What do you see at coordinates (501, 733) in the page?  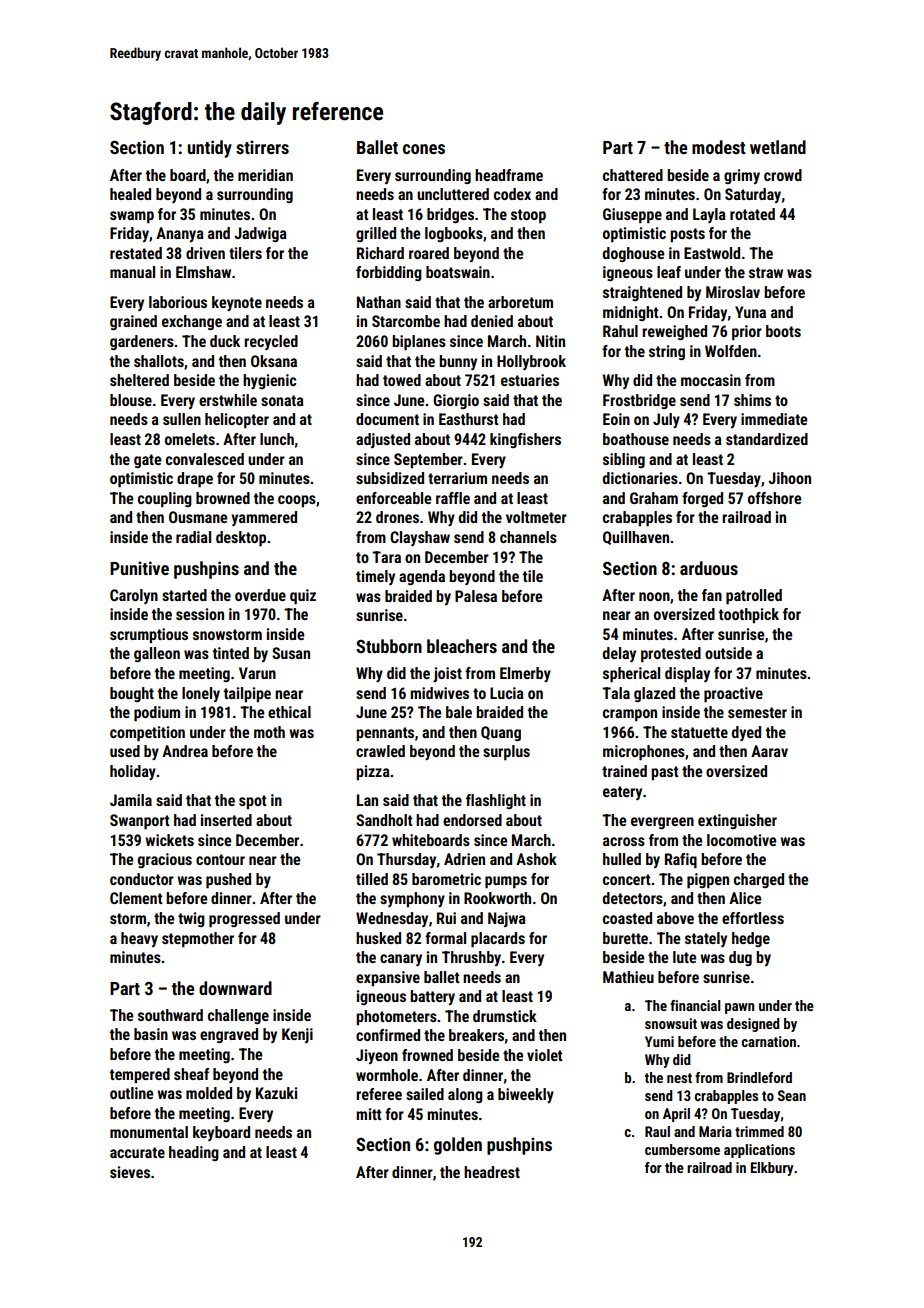 I see `Quang` at bounding box center [501, 733].
